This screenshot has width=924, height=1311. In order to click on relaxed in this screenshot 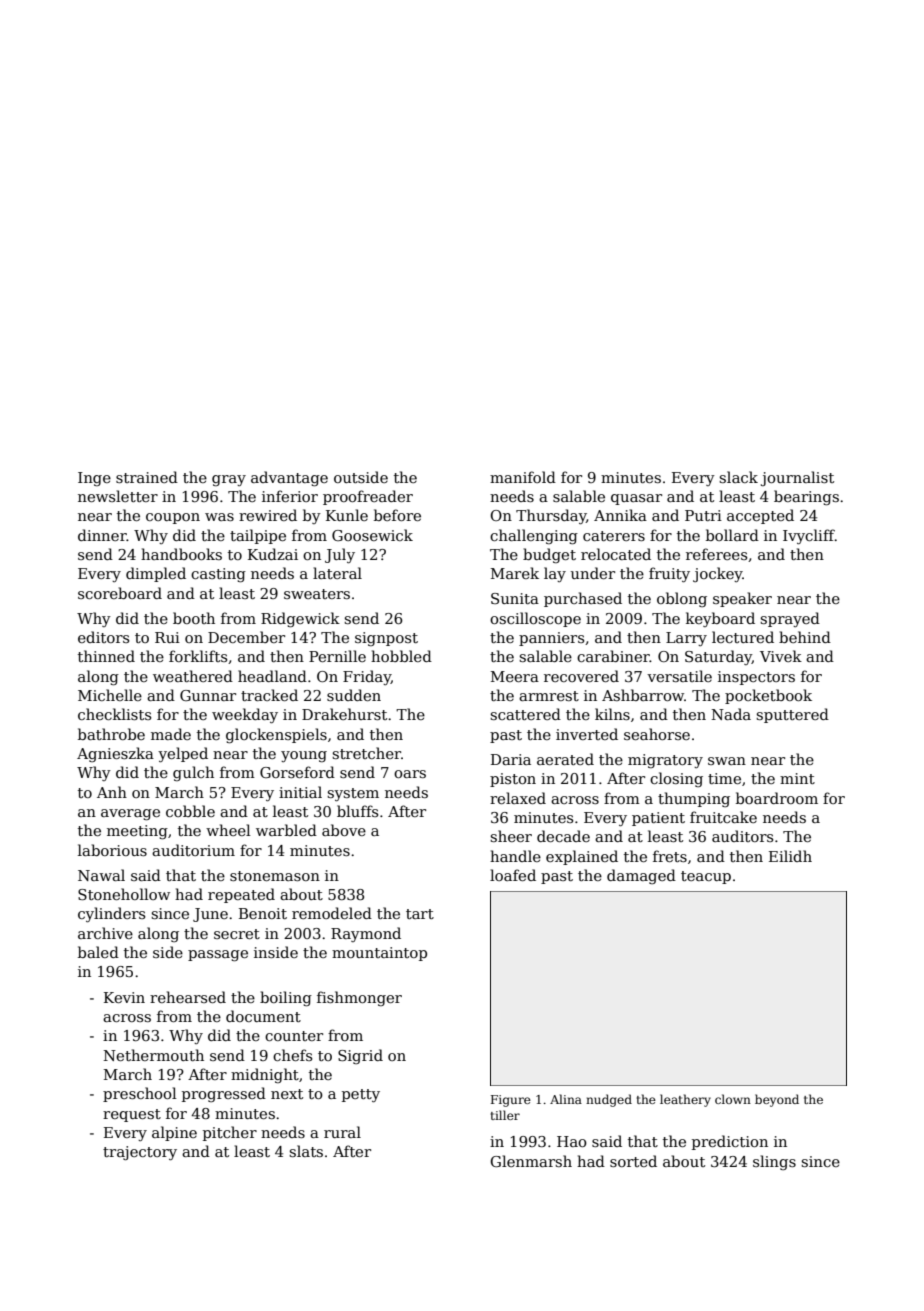, I will do `click(518, 798)`.
